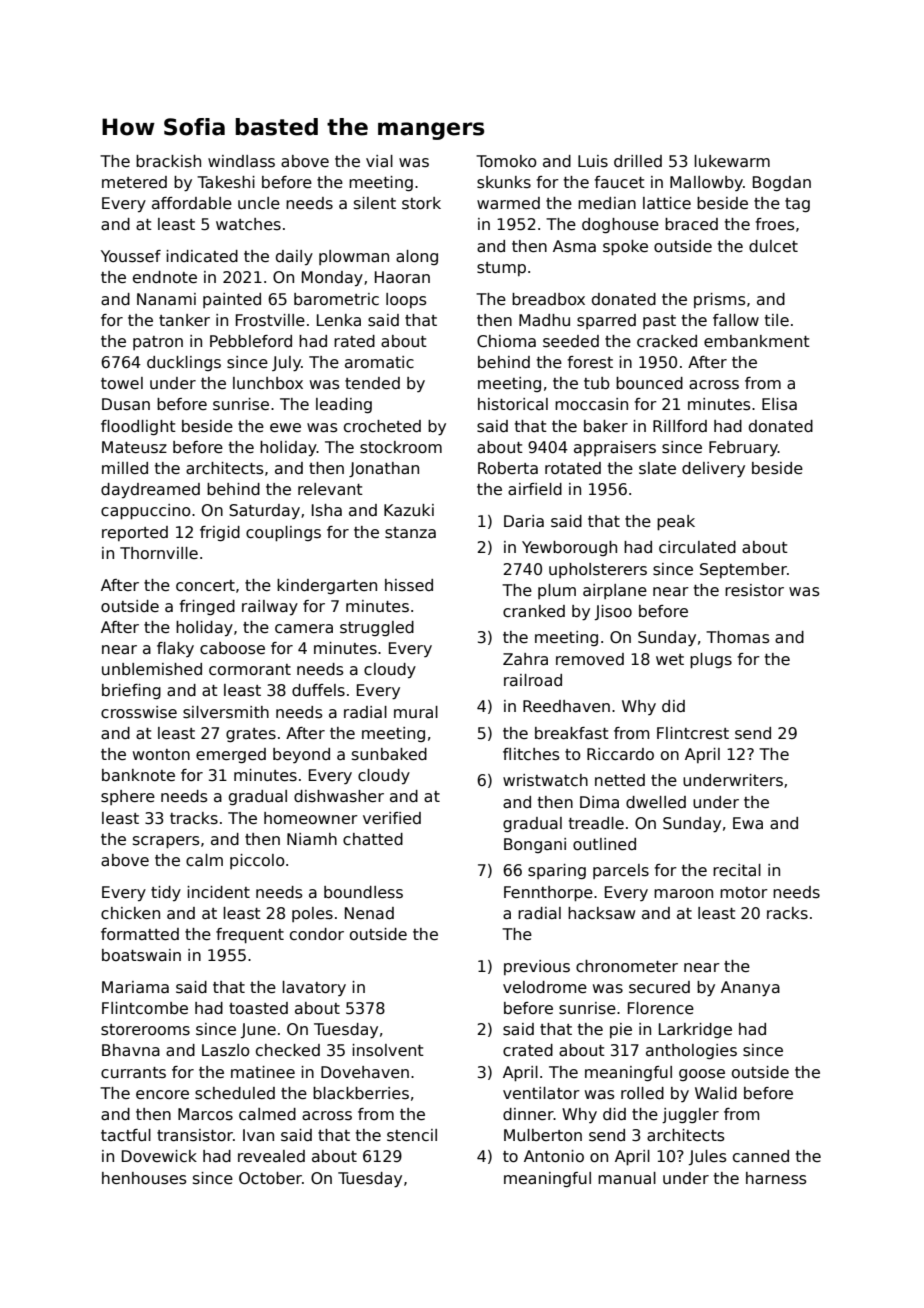 The width and height of the screenshot is (924, 1308). Describe the element at coordinates (638, 161) in the screenshot. I see `drilled` at that location.
